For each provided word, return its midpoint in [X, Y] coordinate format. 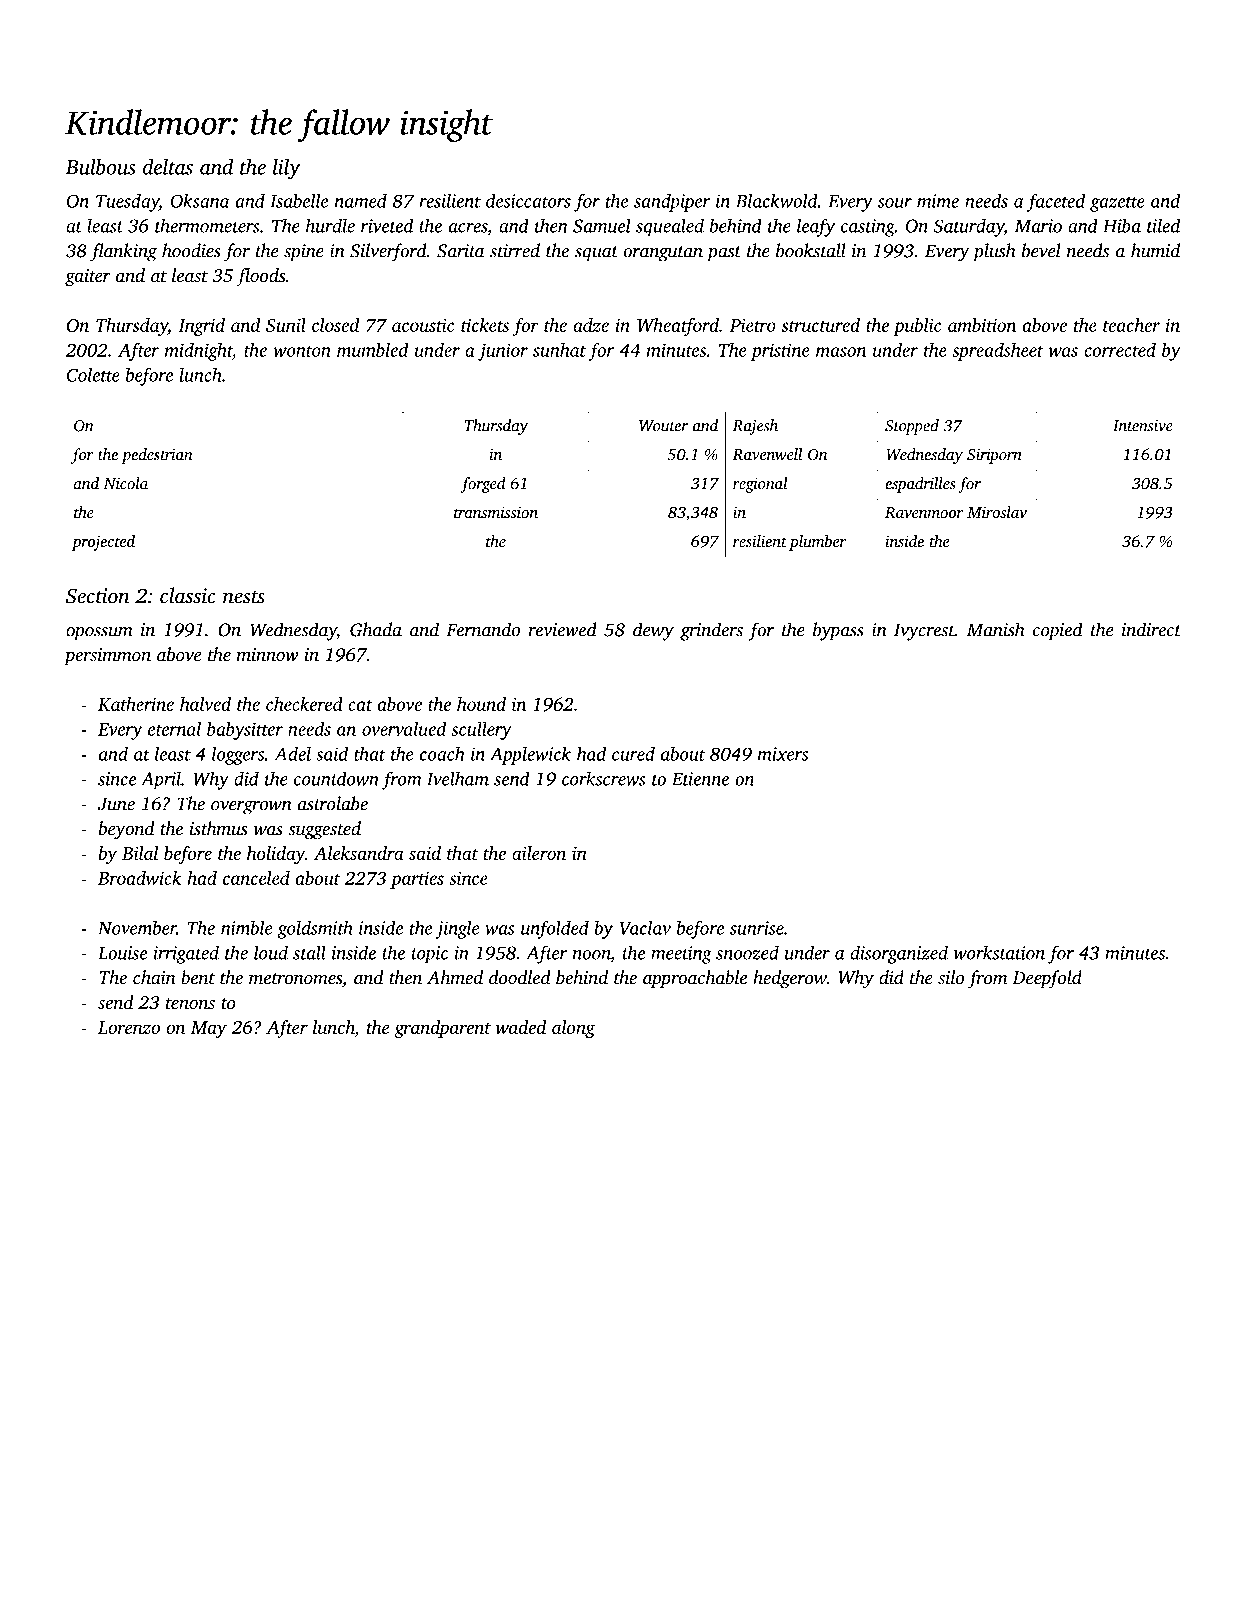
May [209, 1029]
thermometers [207, 225]
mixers [783, 754]
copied [1058, 631]
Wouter [663, 426]
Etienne [700, 779]
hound [481, 704]
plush [994, 252]
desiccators [528, 200]
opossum [99, 634]
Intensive [1143, 426]
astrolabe [333, 803]
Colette [93, 374]
